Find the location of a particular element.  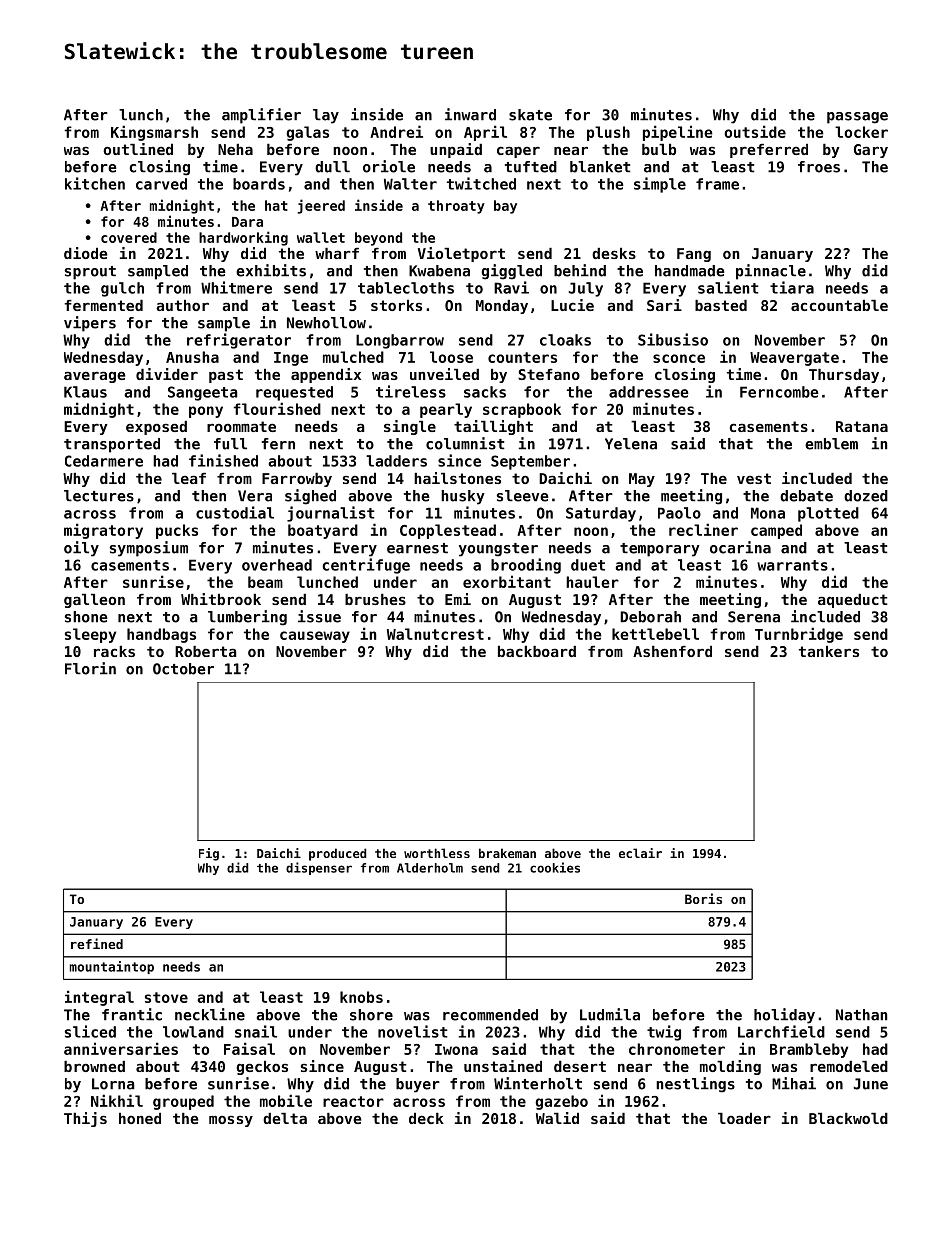

amplifier is located at coordinates (261, 116).
